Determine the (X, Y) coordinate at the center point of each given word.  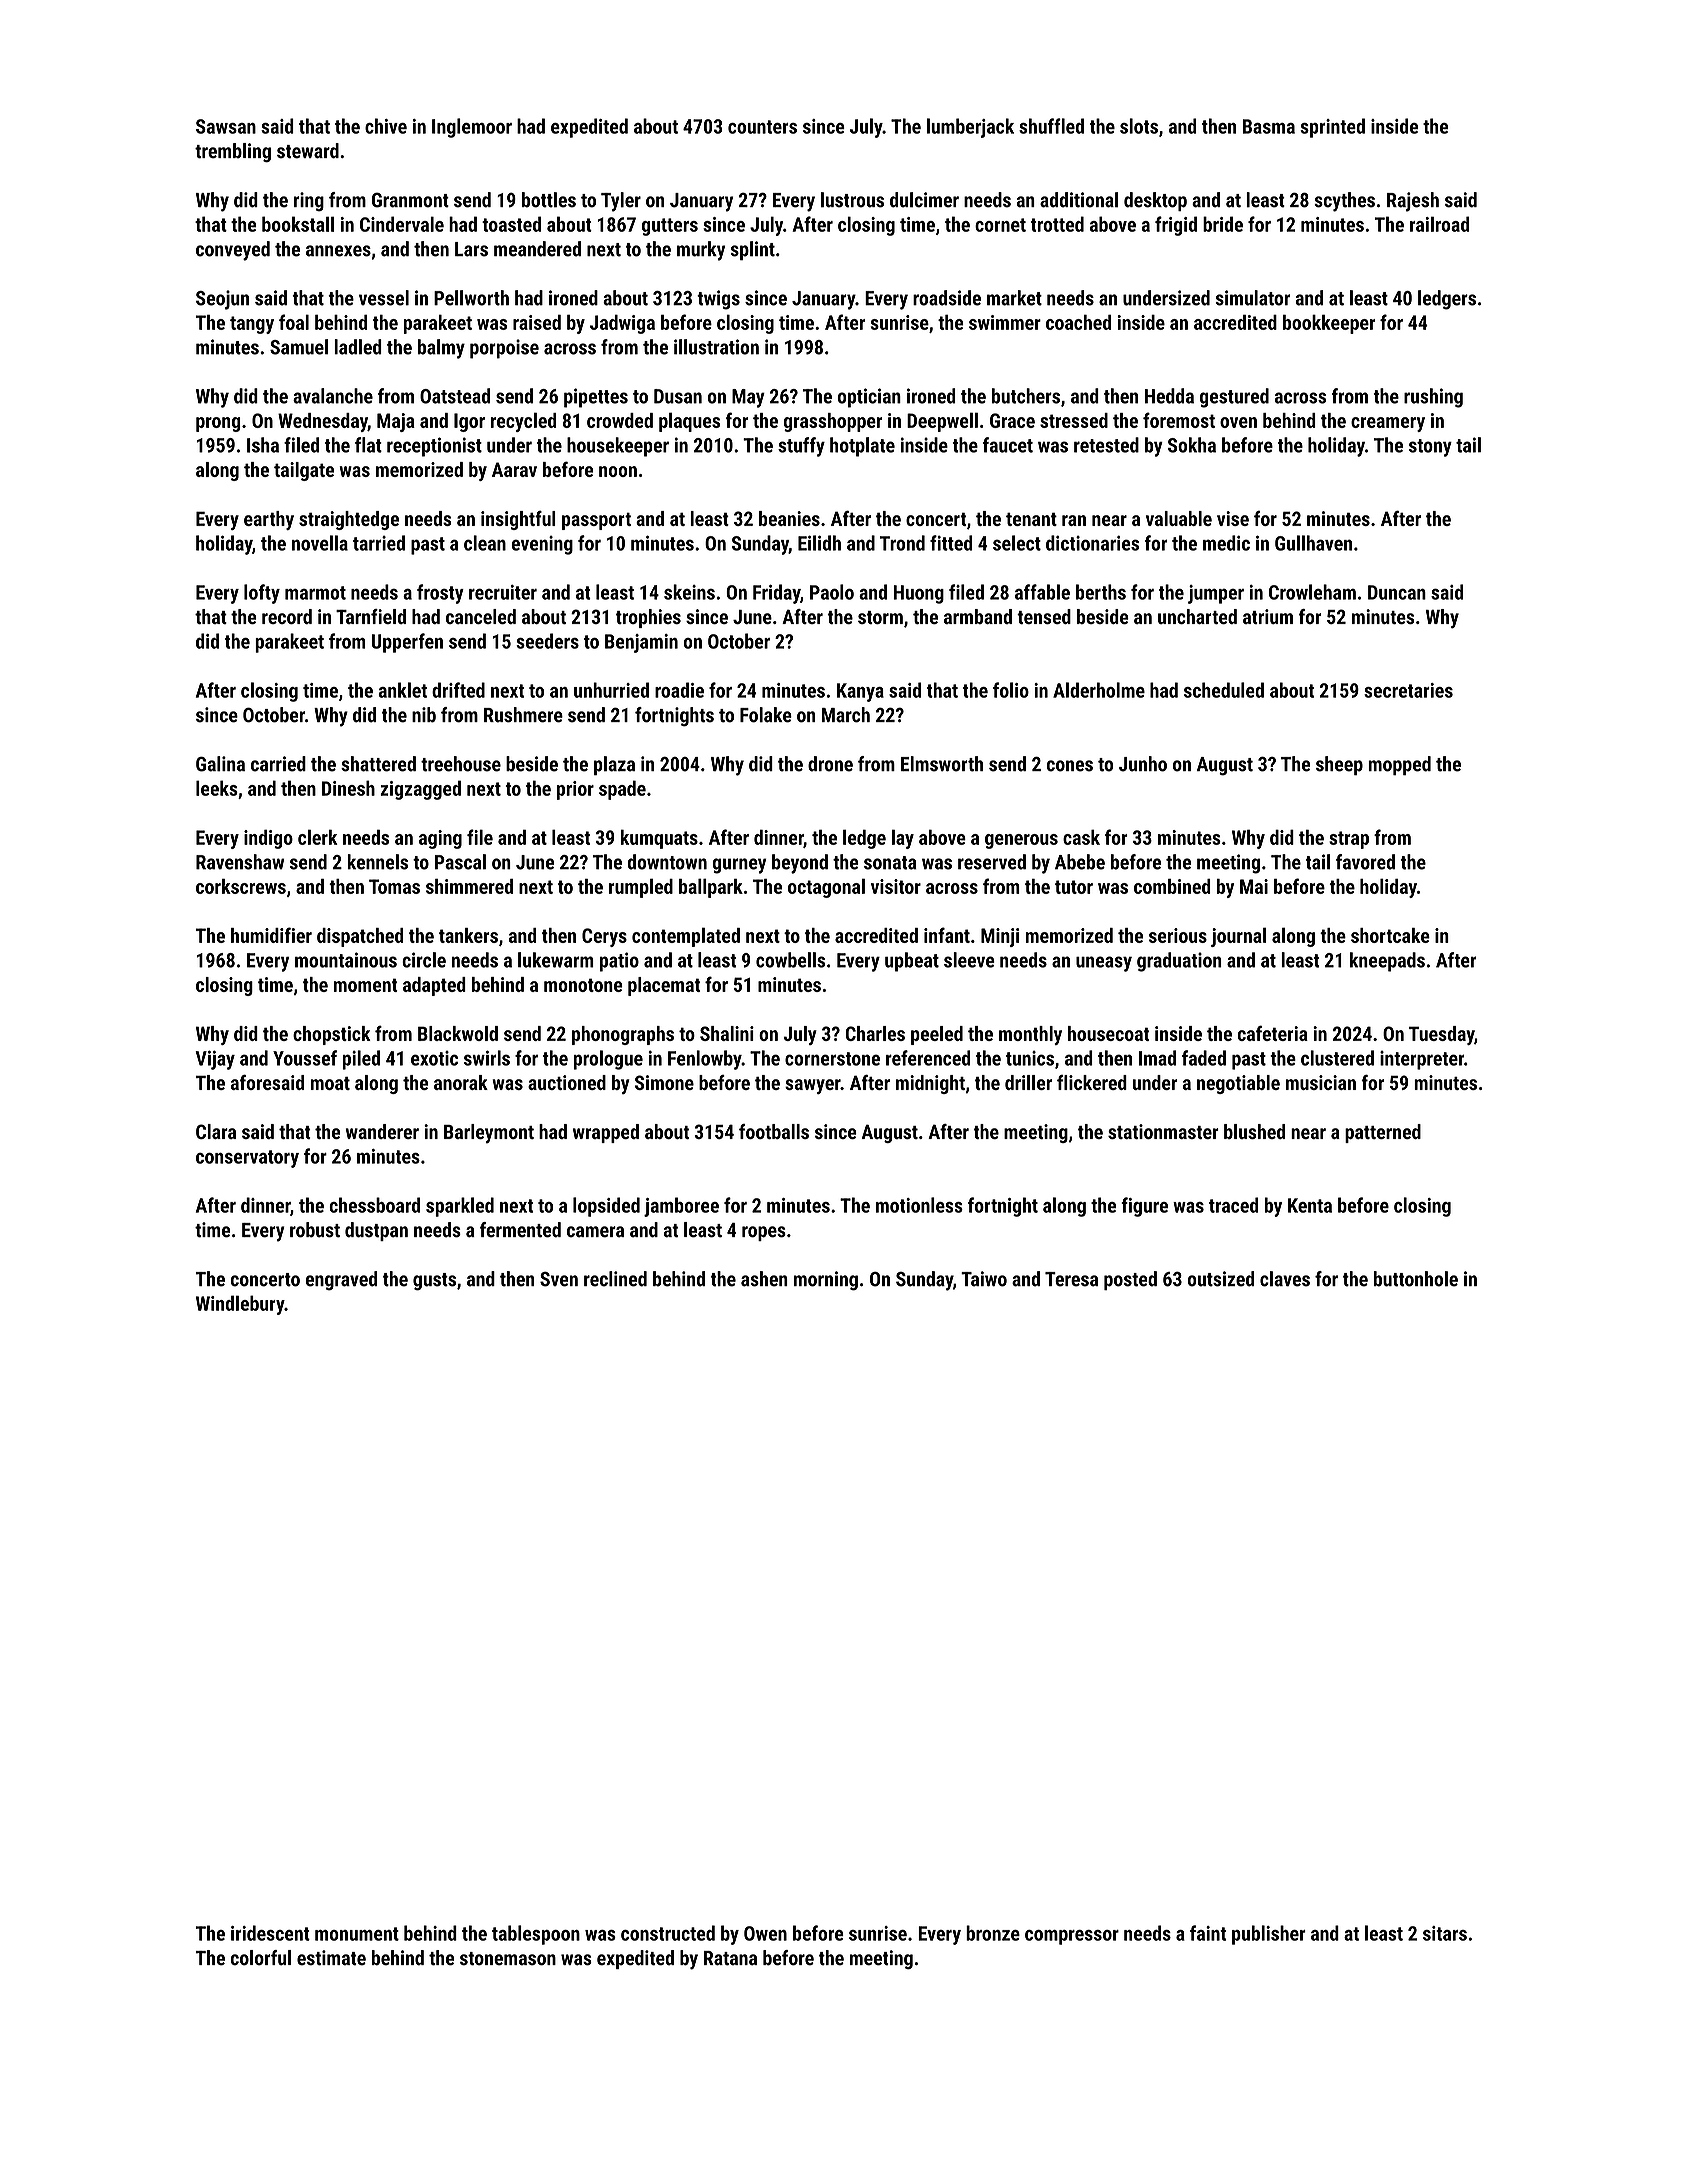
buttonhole (1416, 1279)
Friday (776, 594)
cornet (1000, 225)
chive (386, 126)
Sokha (1192, 445)
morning (826, 1281)
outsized (1221, 1279)
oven (1238, 422)
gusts (434, 1282)
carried (278, 764)
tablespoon (536, 1935)
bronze (993, 1933)
